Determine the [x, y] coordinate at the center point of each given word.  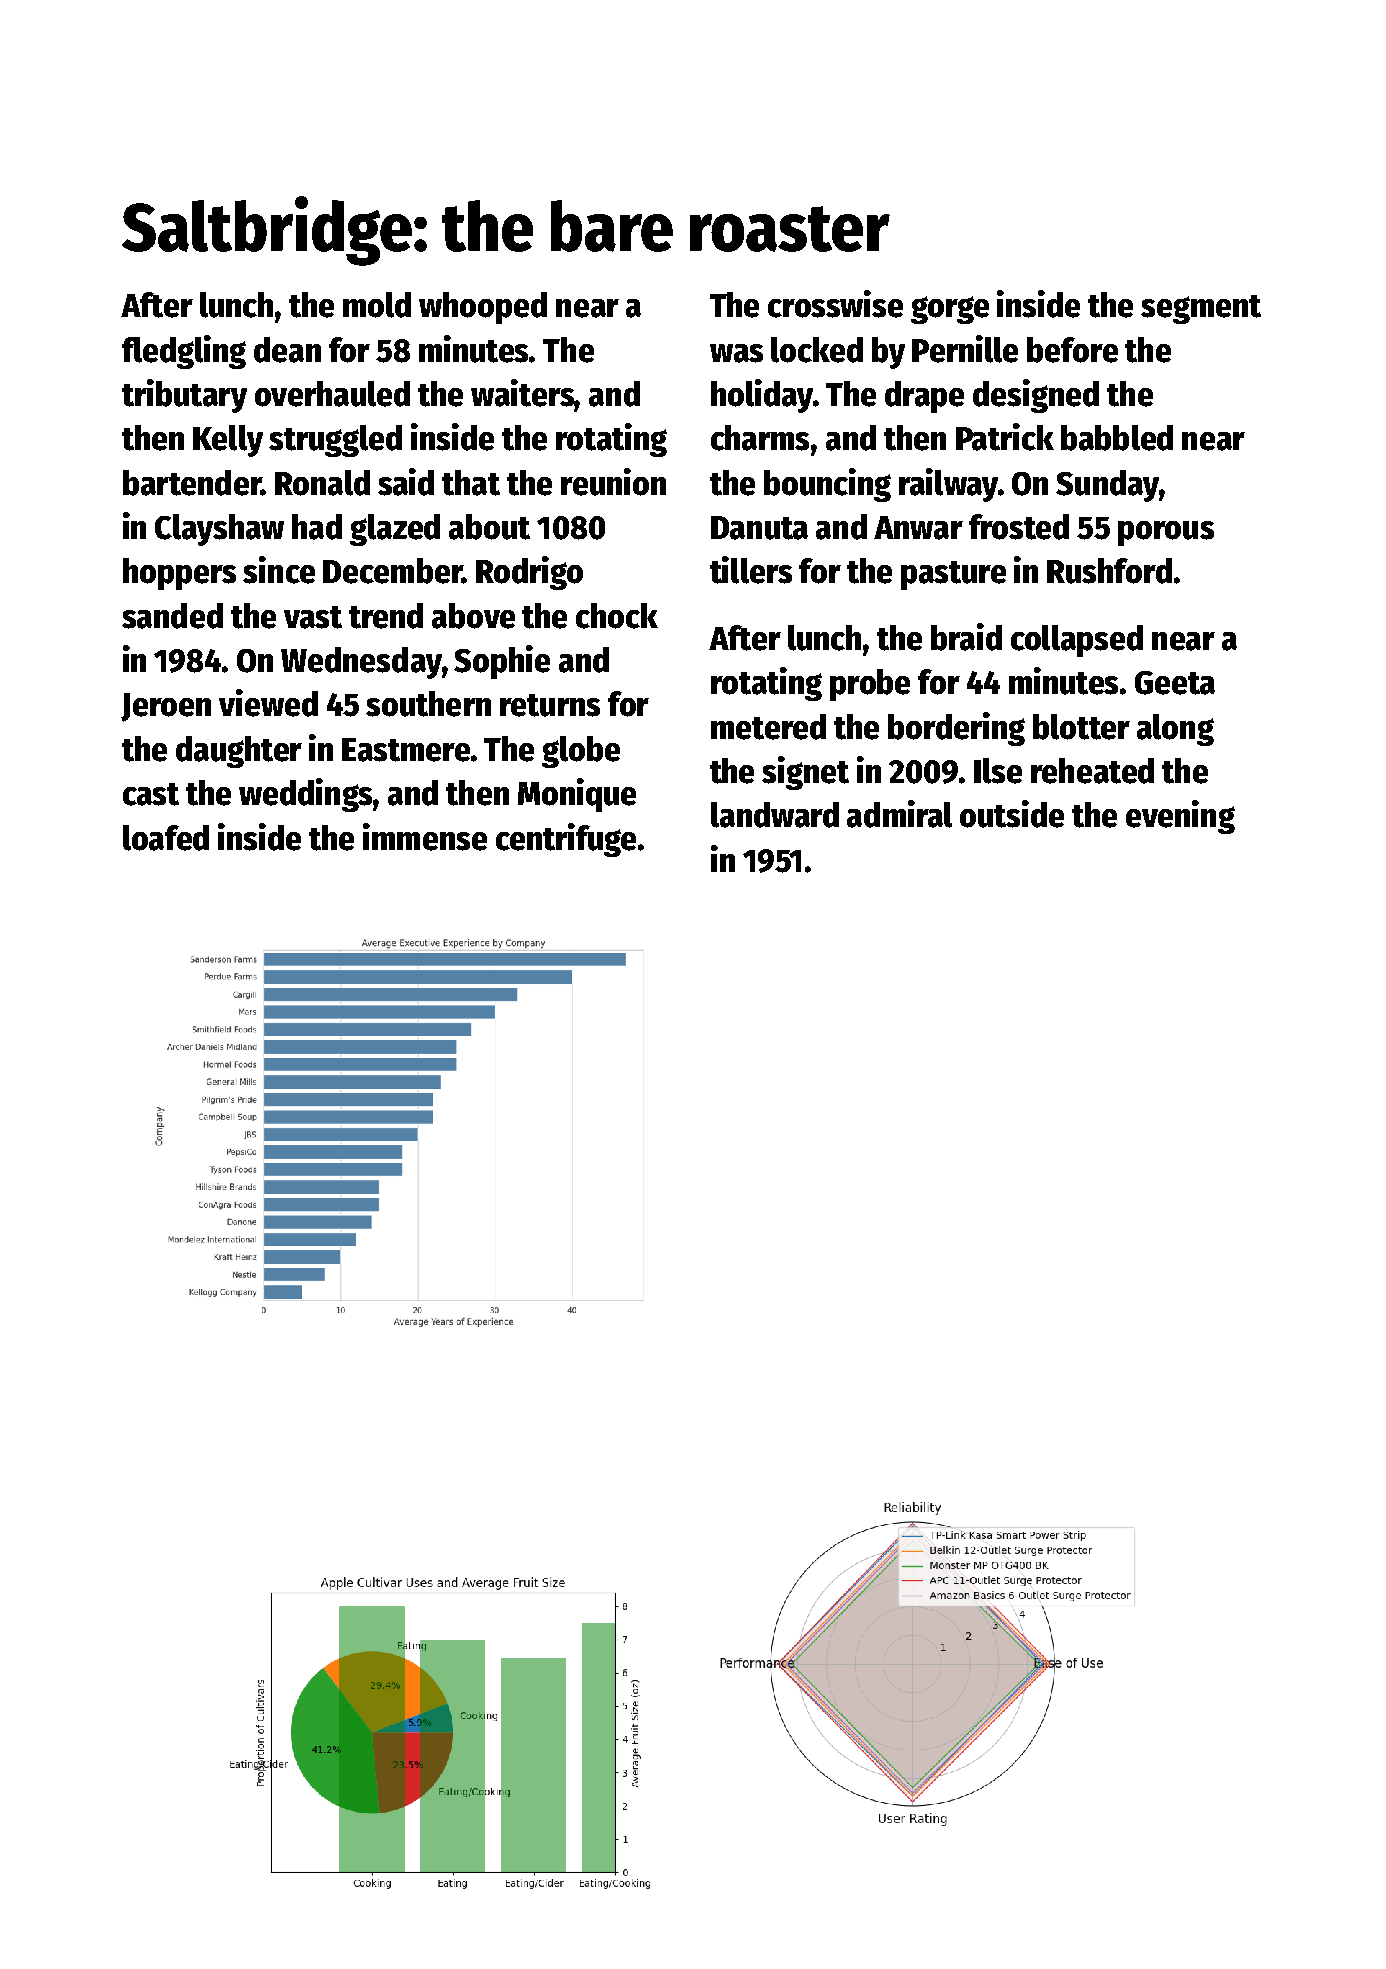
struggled [335, 441]
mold [377, 305]
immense [425, 837]
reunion [613, 482]
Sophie [502, 662]
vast [313, 617]
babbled [1117, 438]
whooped [483, 308]
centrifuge [566, 840]
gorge [950, 310]
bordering [956, 729]
